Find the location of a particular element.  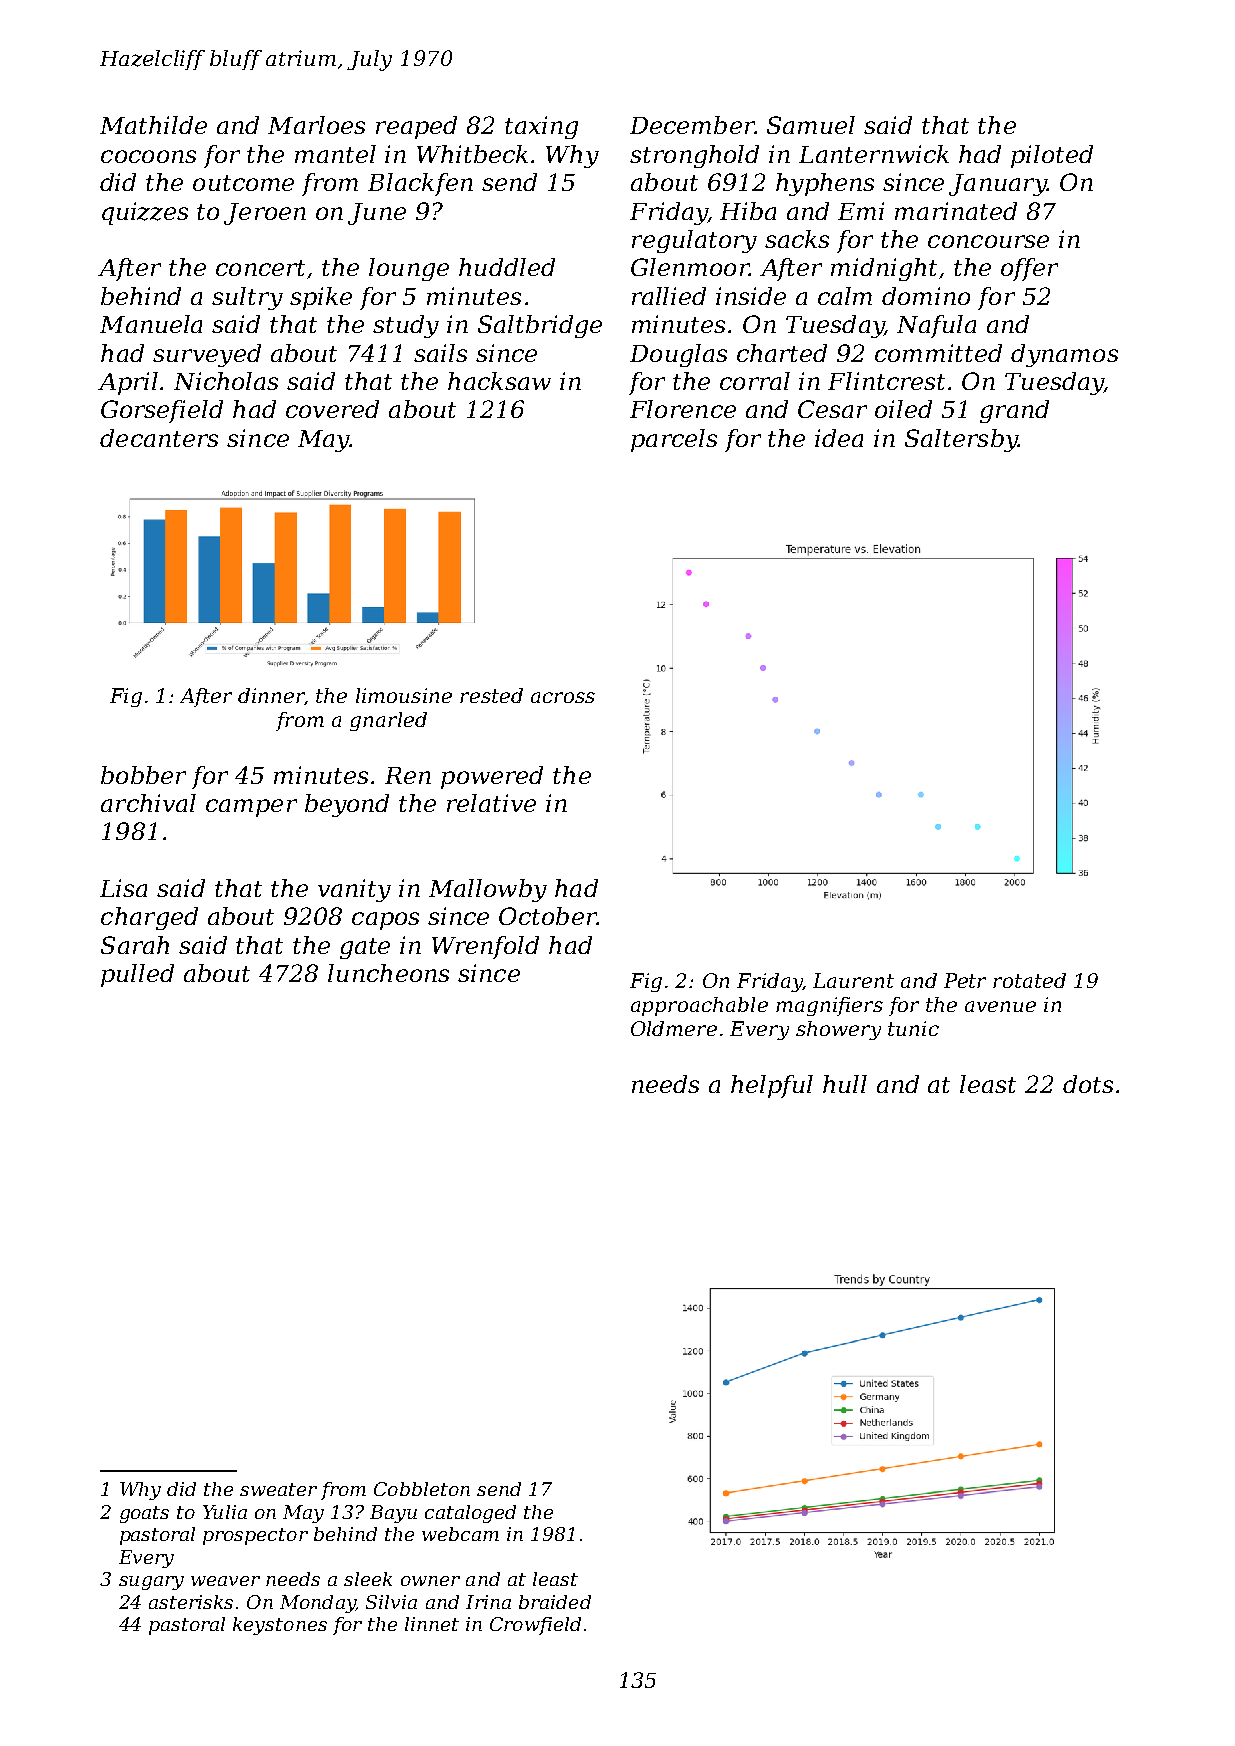

taxing is located at coordinates (541, 127).
